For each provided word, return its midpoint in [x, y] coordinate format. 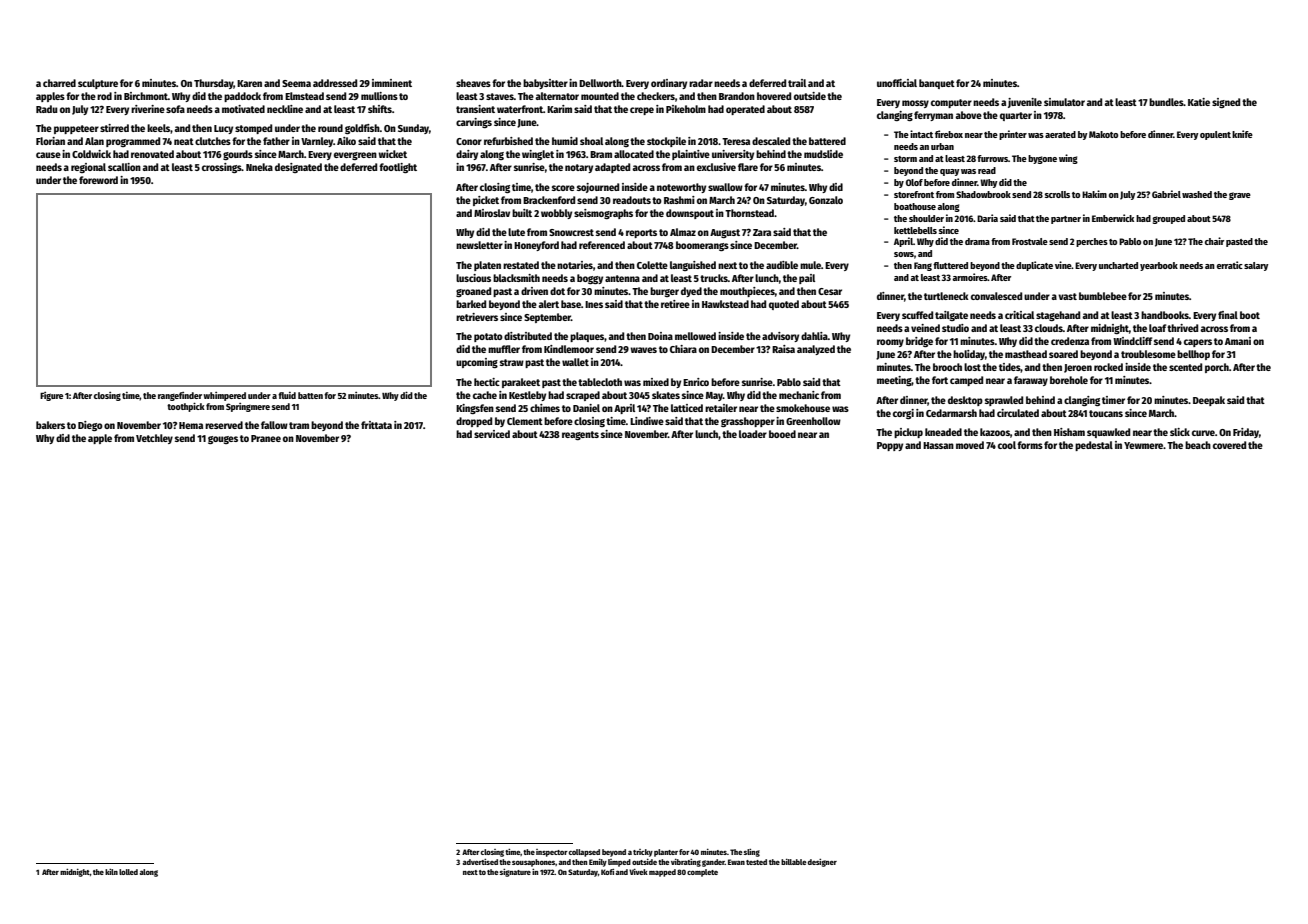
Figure [51, 396]
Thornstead [749, 213]
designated [298, 168]
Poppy [890, 446]
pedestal [1094, 446]
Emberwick [1113, 218]
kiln [111, 872]
